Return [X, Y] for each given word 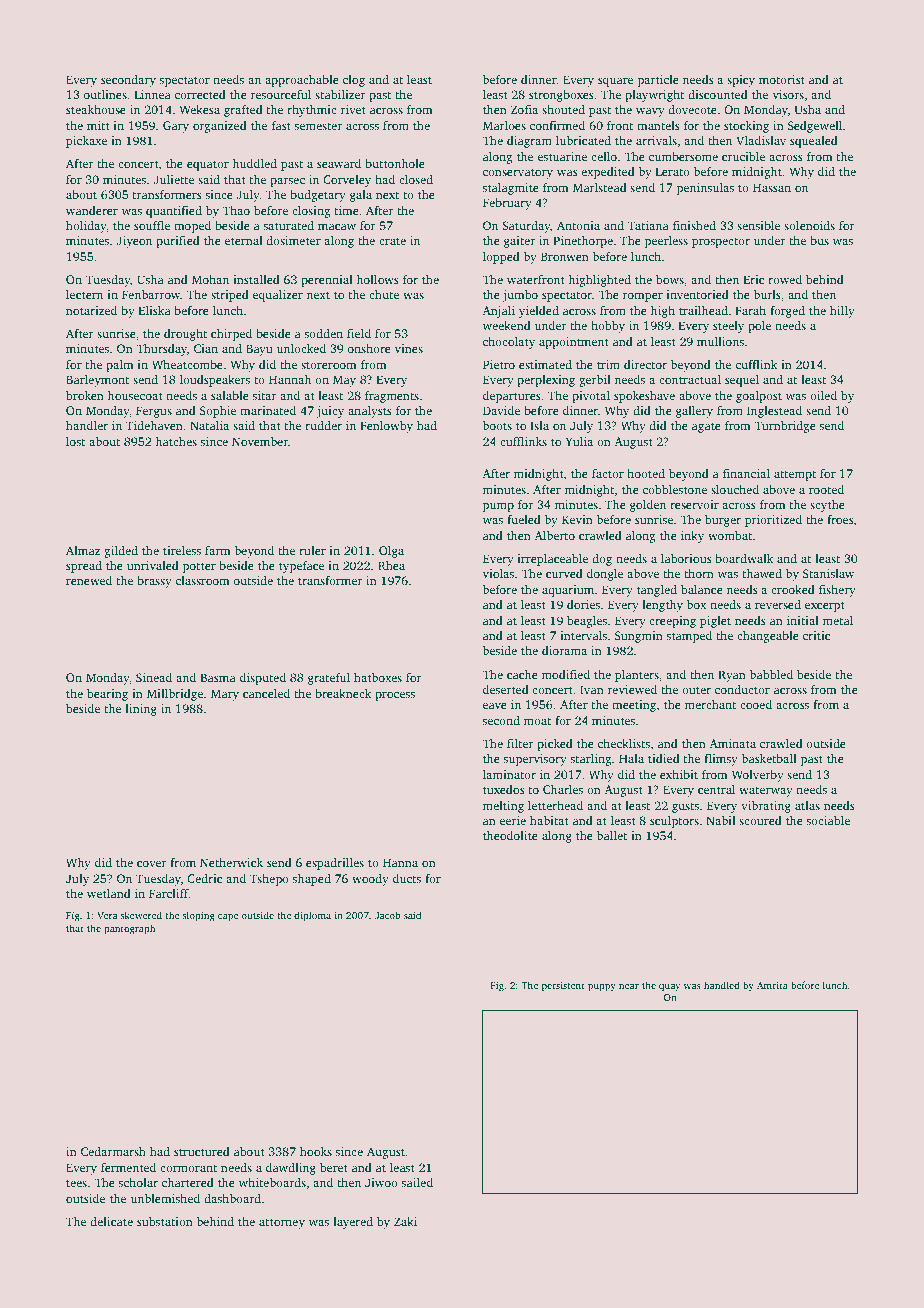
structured [202, 1151]
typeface [301, 567]
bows [670, 279]
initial [803, 620]
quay [669, 988]
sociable [828, 820]
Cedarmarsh [113, 1151]
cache [522, 674]
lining [141, 710]
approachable [302, 81]
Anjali [498, 312]
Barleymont [97, 381]
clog [354, 81]
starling [591, 760]
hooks [316, 1151]
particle [658, 81]
